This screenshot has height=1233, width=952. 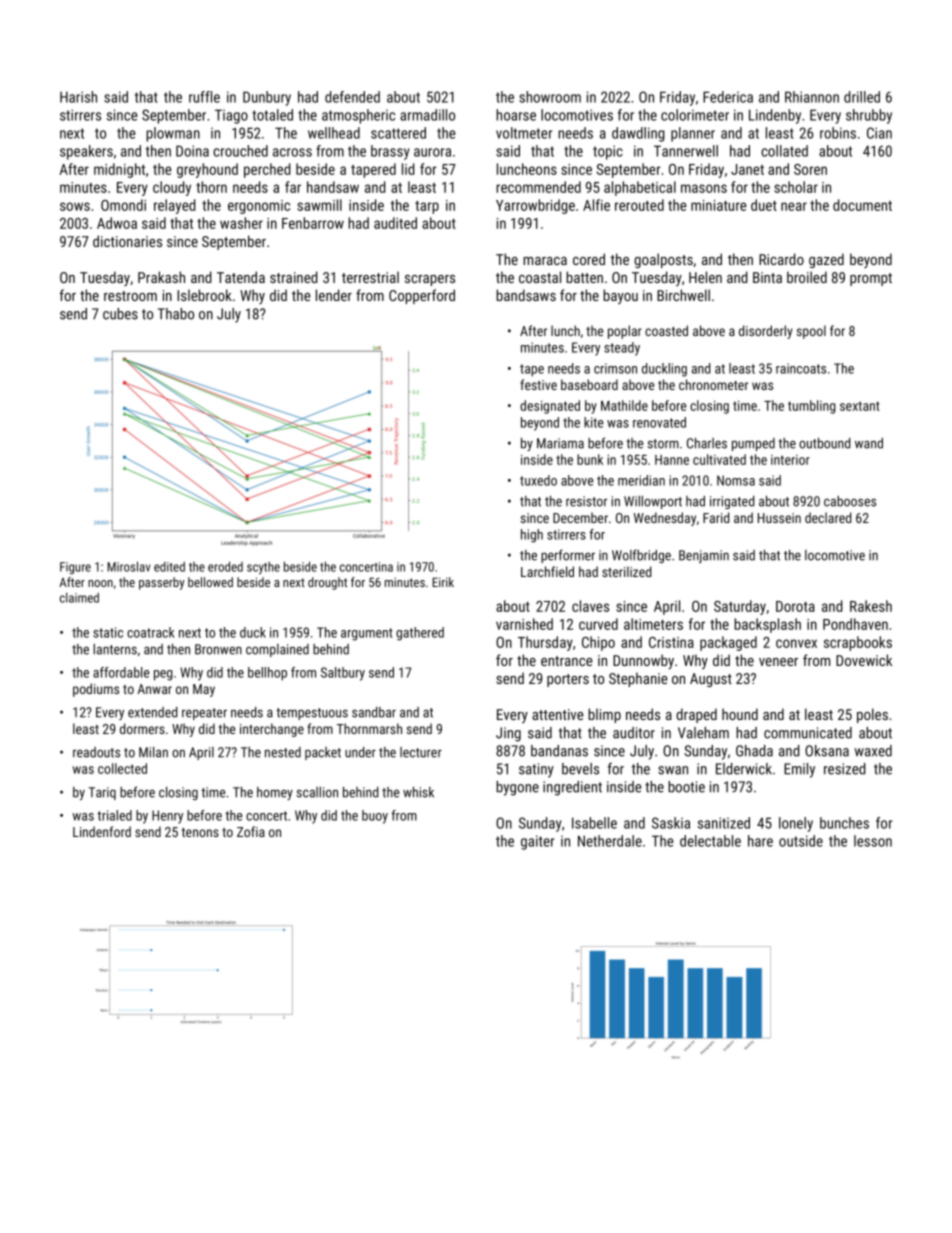 I want to click on totaled, so click(x=272, y=115).
